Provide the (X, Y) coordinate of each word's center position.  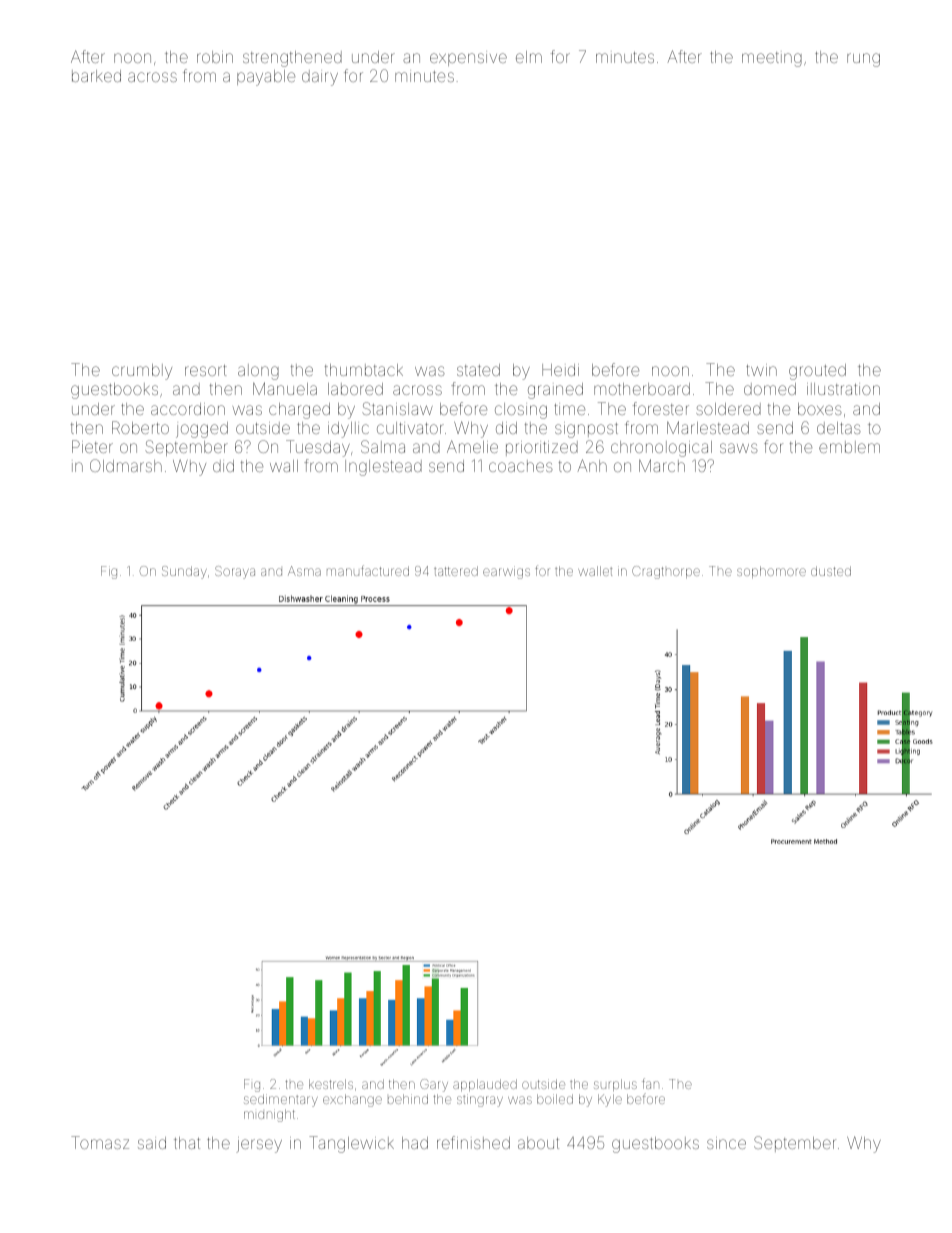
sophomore (771, 572)
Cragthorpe (666, 572)
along (258, 372)
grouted (817, 372)
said (152, 1143)
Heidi (560, 370)
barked (96, 76)
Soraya (235, 572)
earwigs (506, 572)
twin (761, 370)
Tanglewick (351, 1144)
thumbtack (364, 370)
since (726, 1143)
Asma (304, 571)
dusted (831, 571)
